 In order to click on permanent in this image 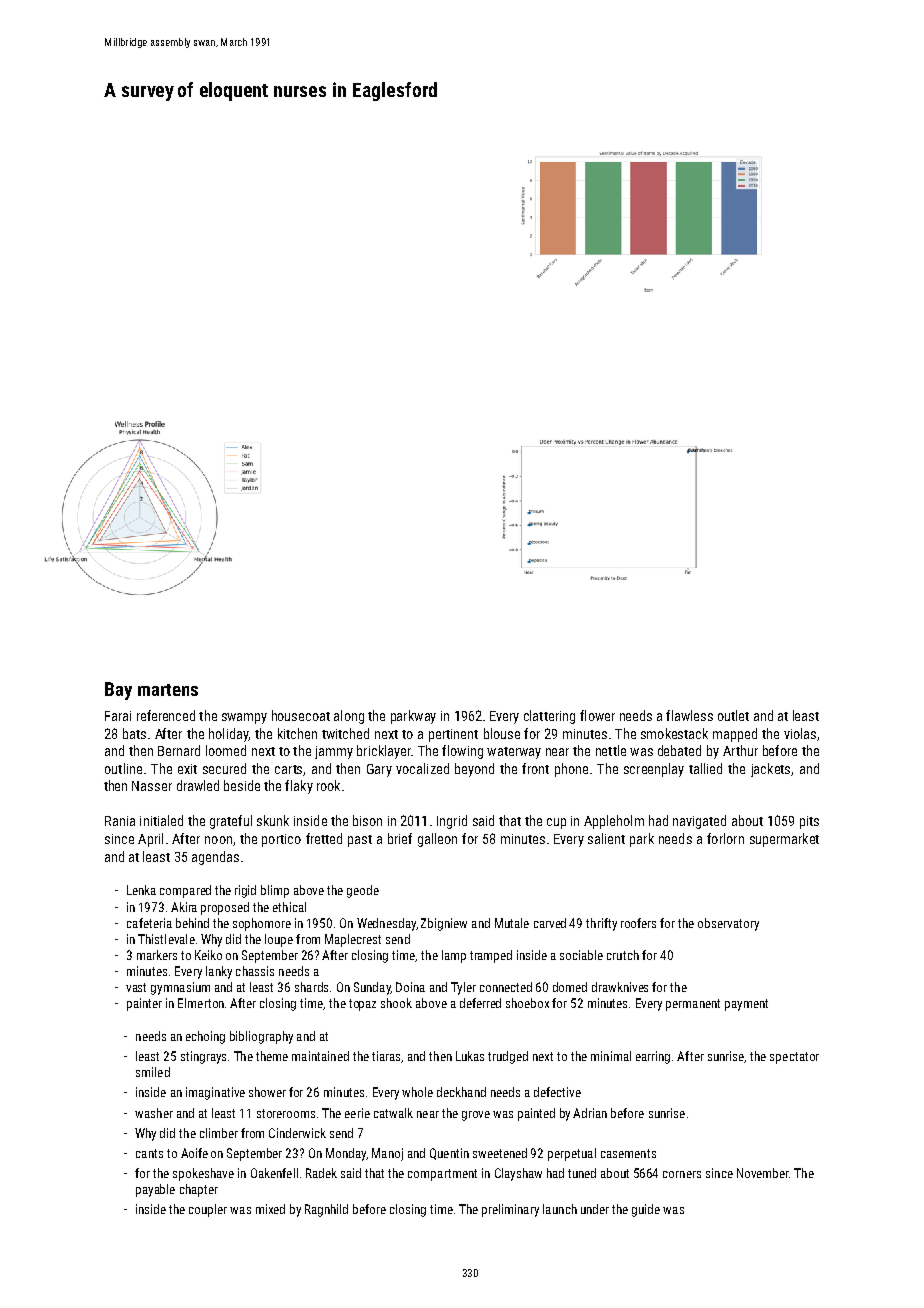, I will do `click(693, 1005)`.
